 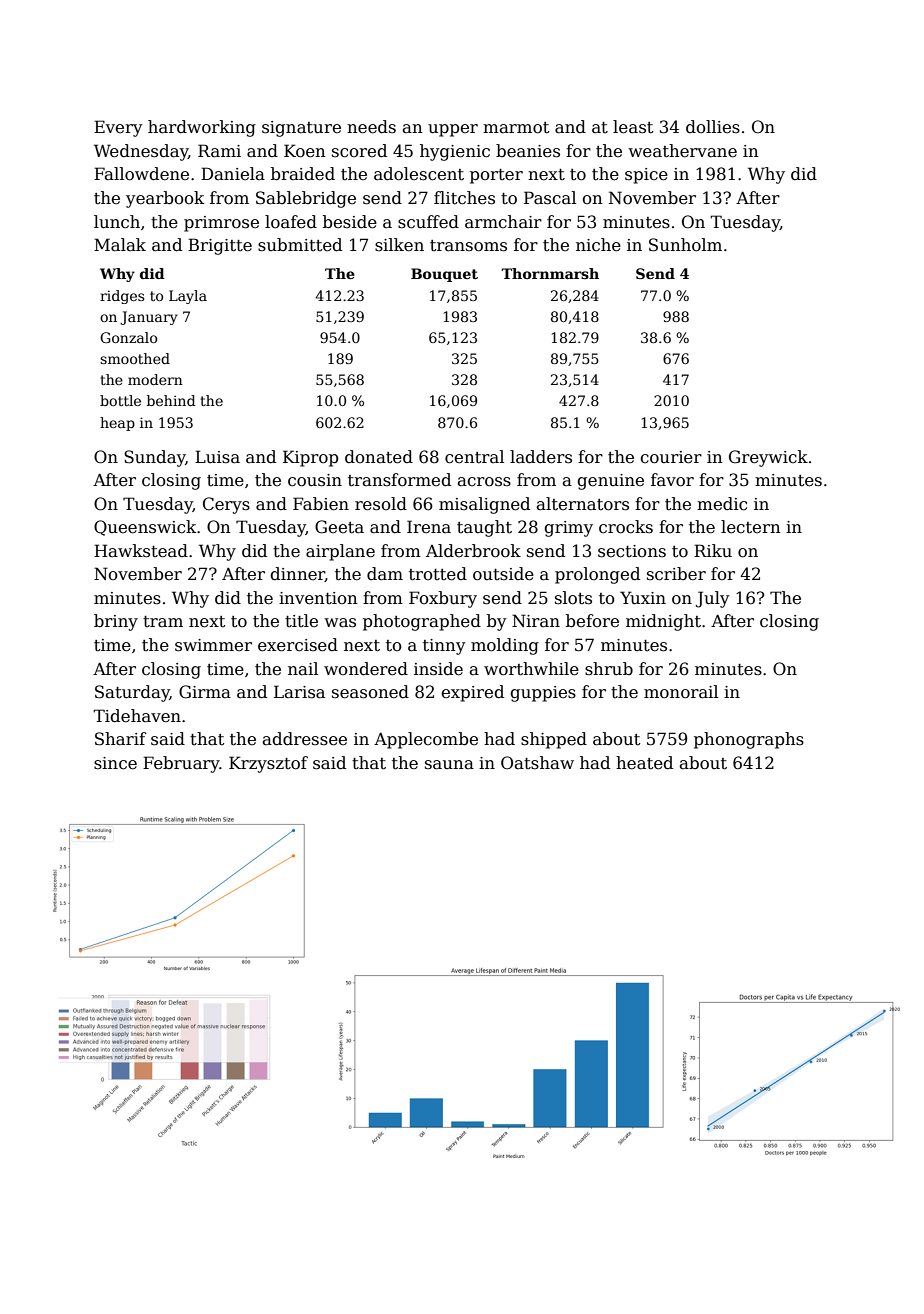 I want to click on least, so click(x=633, y=127).
